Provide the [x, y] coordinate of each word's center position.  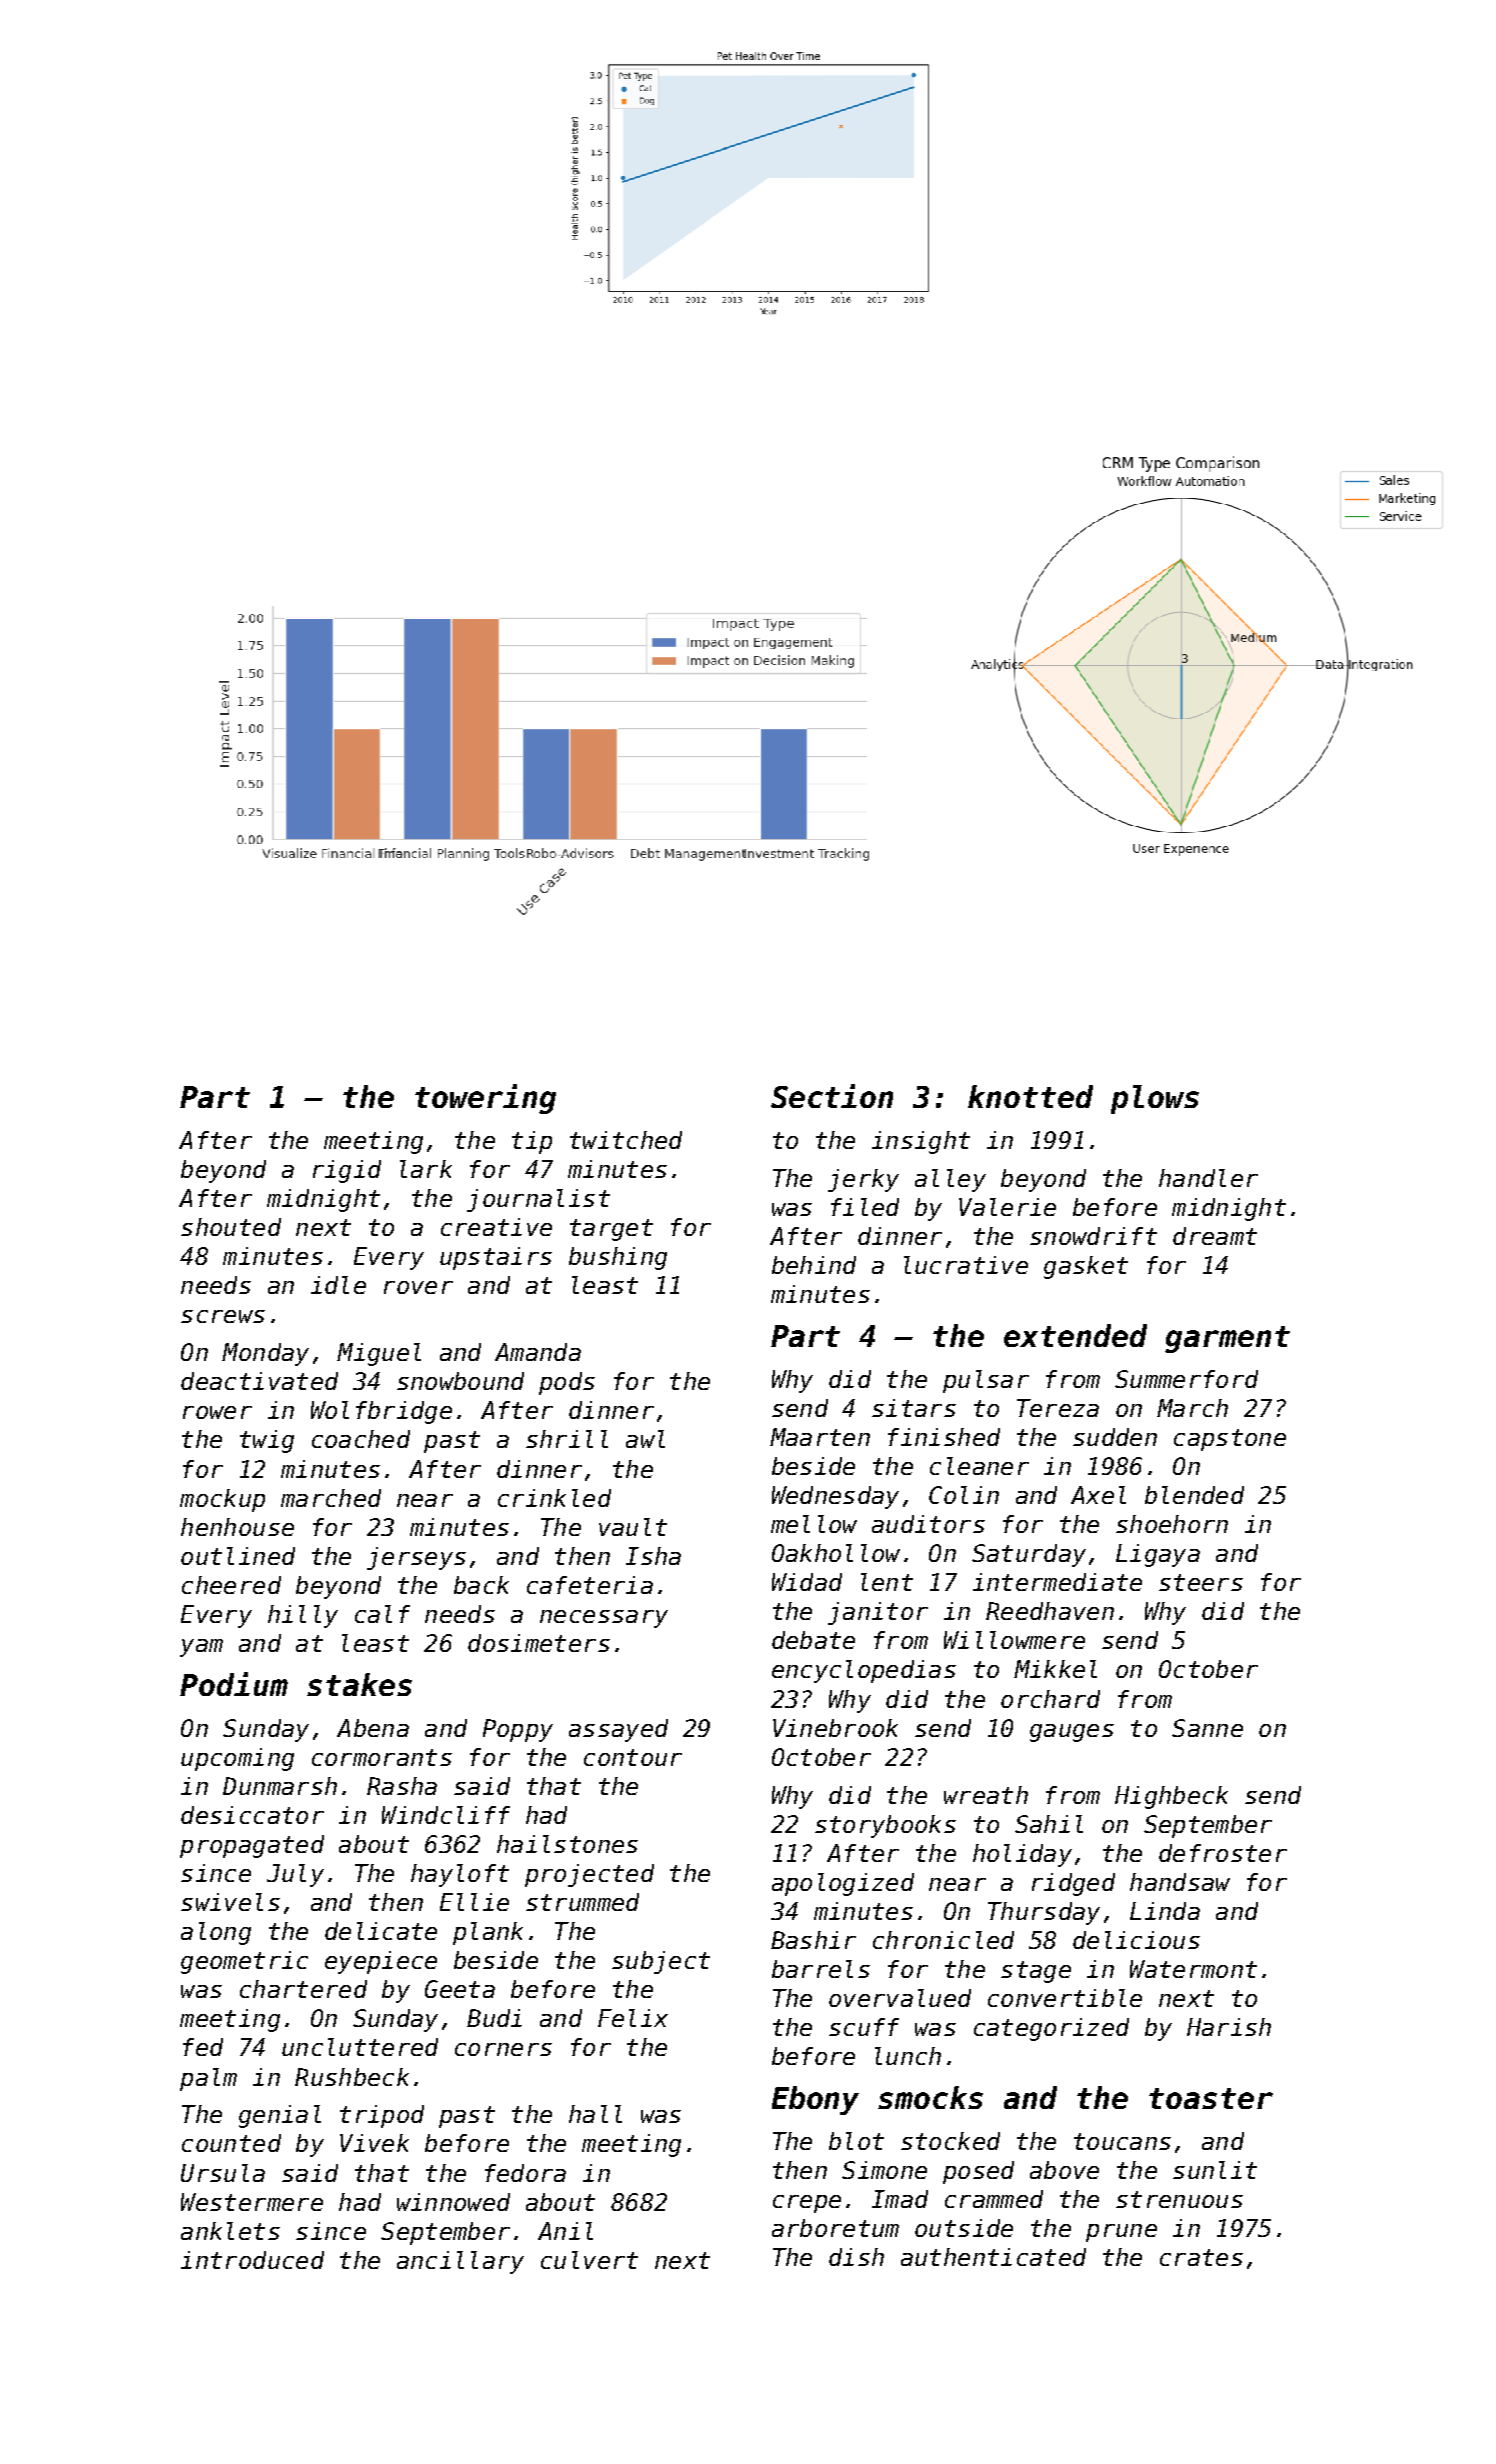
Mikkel [1055, 1669]
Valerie [1007, 1207]
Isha [653, 1556]
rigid [347, 1171]
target [611, 1230]
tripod [382, 2116]
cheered [231, 1585]
